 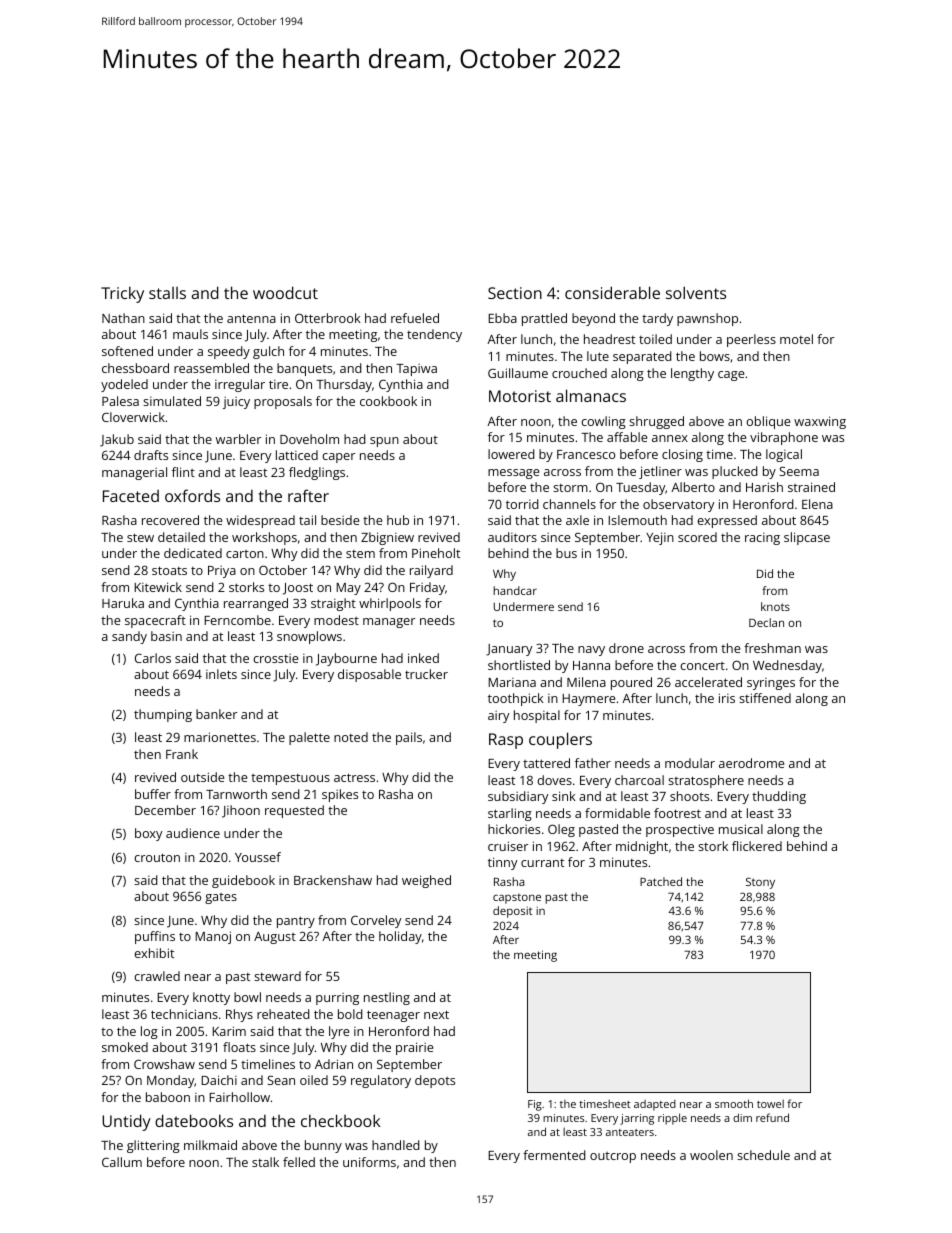 I want to click on Section, so click(x=515, y=293).
